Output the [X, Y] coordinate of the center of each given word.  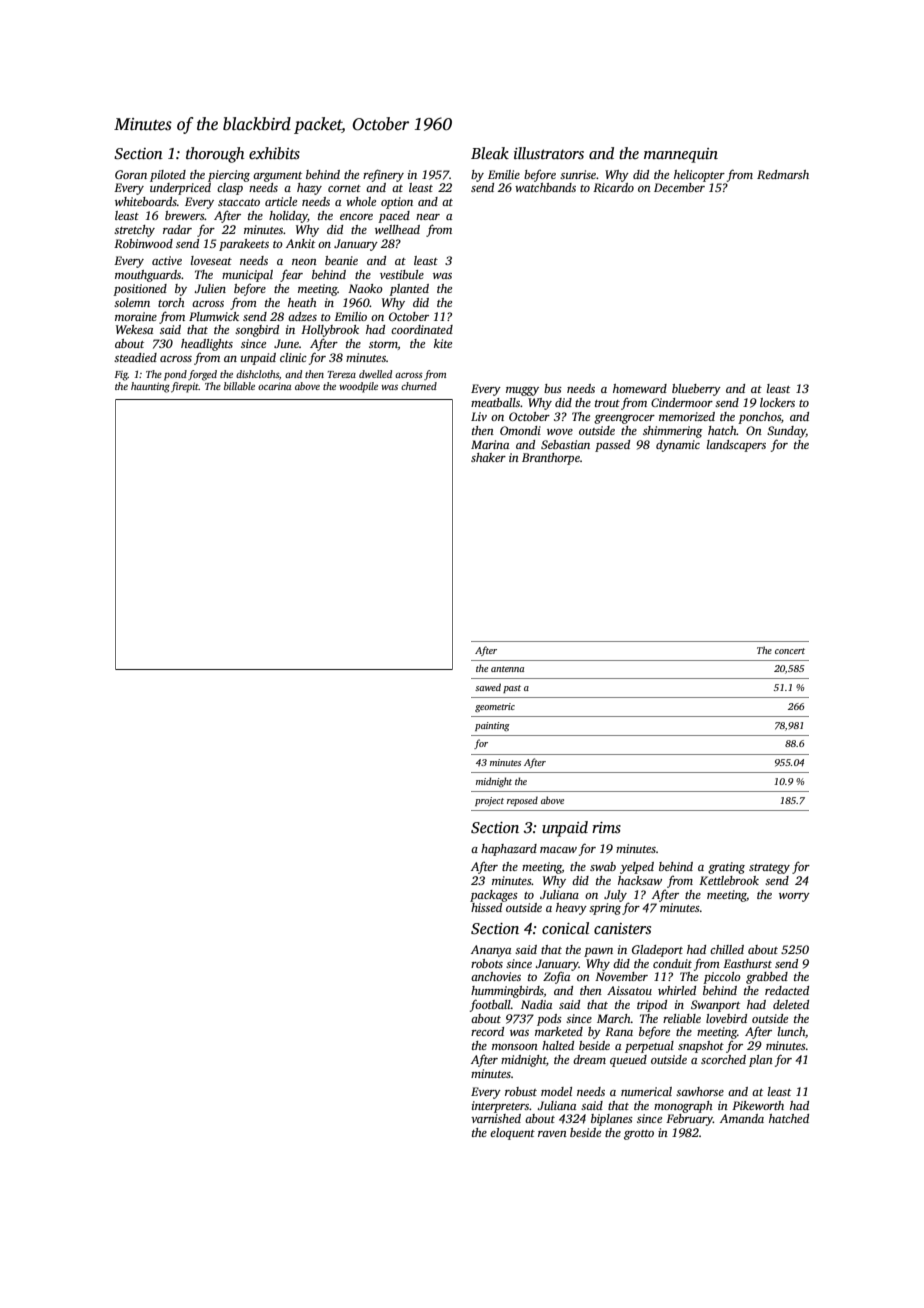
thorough [215, 155]
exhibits [274, 153]
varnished [496, 1118]
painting [492, 726]
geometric [495, 707]
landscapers [736, 446]
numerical [646, 1091]
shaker [488, 457]
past [512, 689]
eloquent [512, 1134]
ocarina [274, 386]
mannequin [681, 155]
